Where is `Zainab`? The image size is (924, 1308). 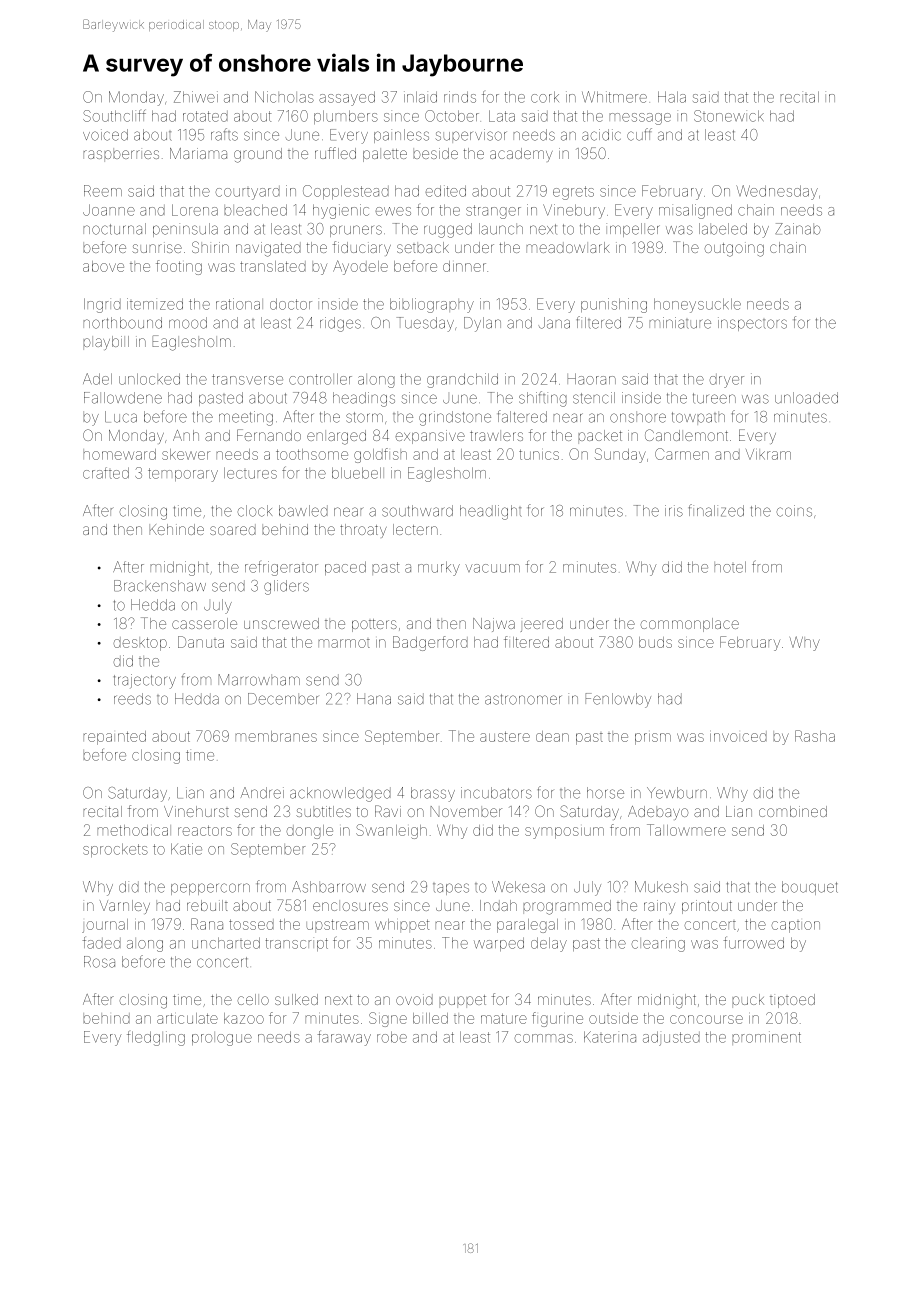 Zainab is located at coordinates (798, 229).
